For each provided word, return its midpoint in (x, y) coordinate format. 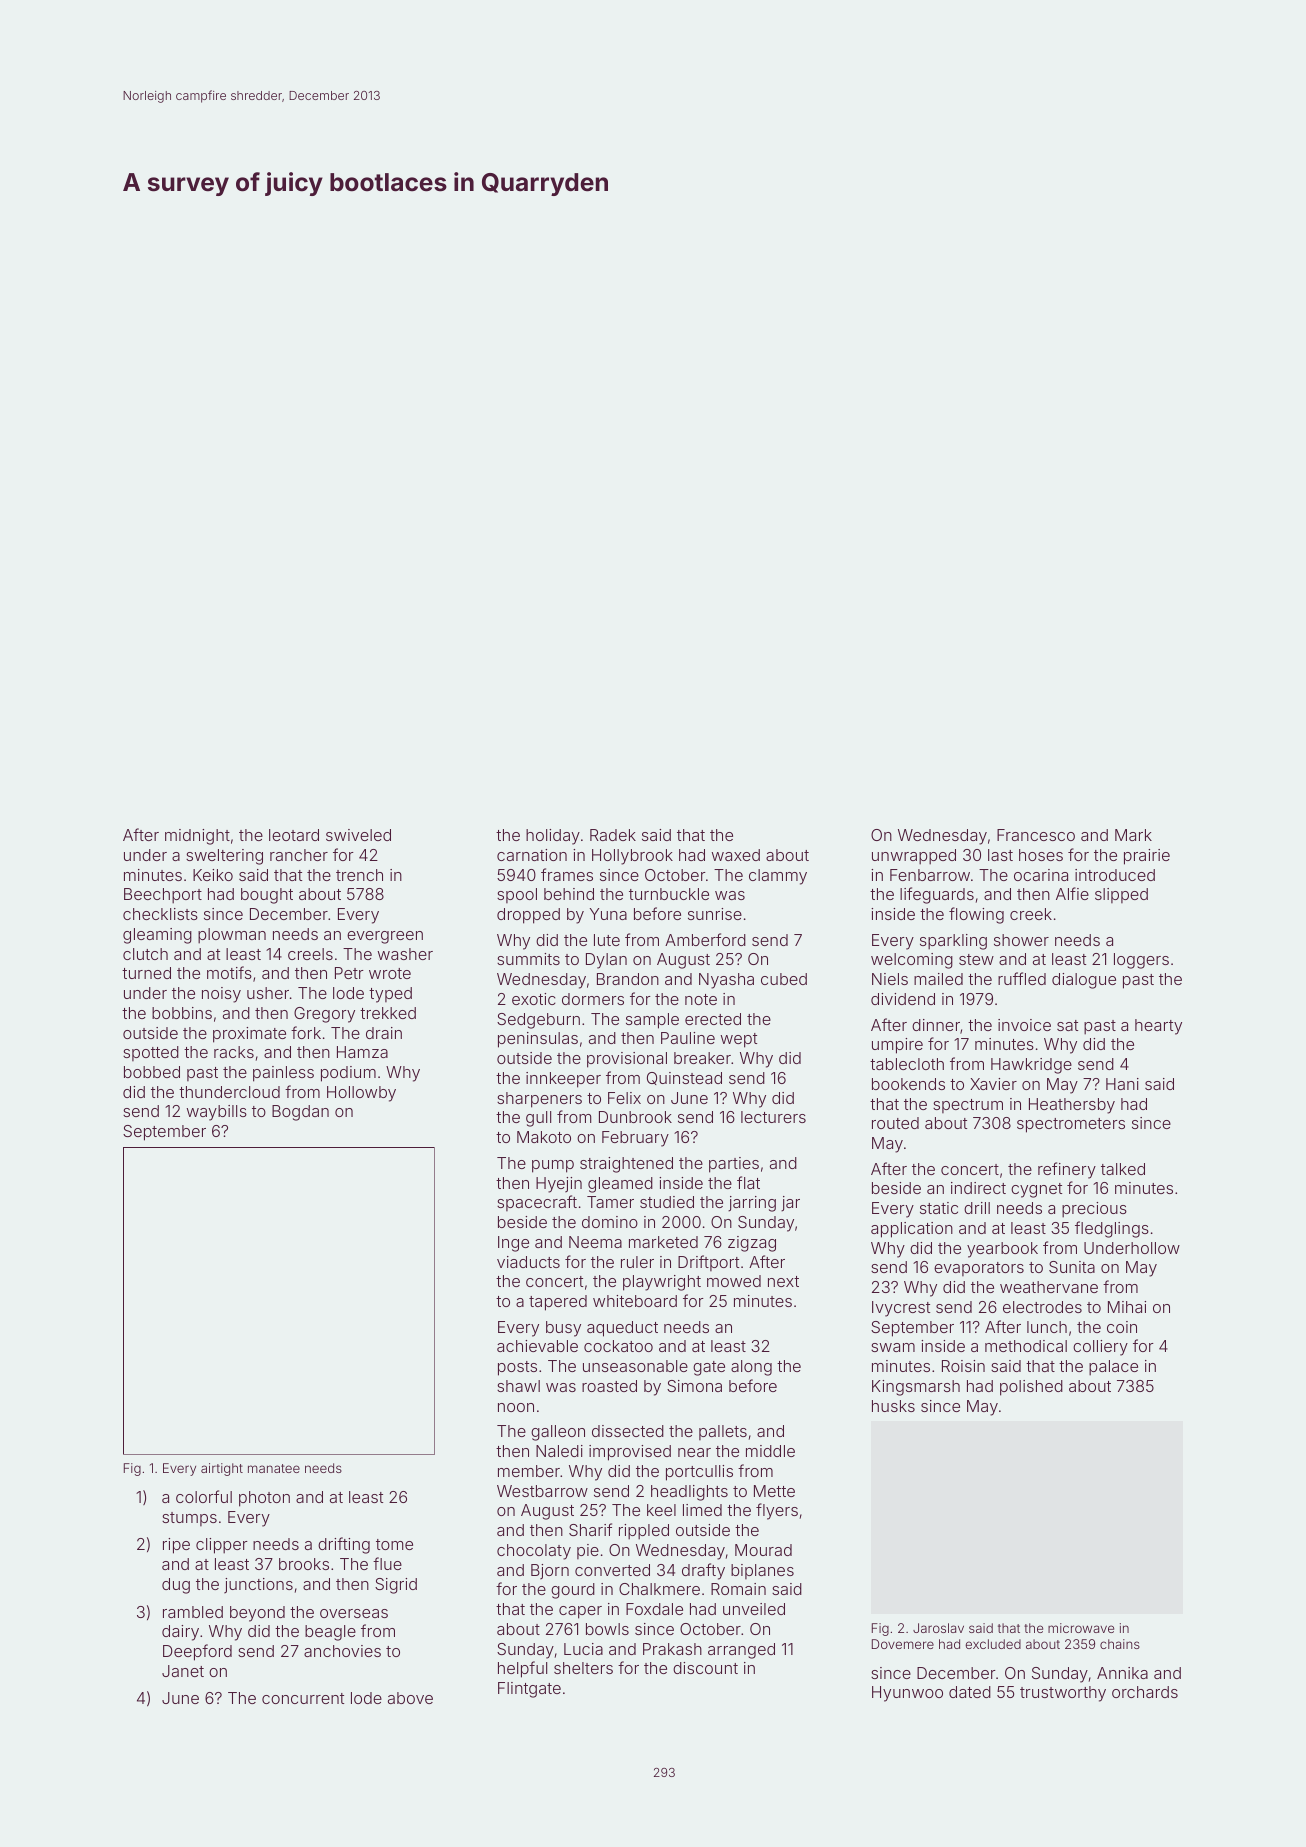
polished (1031, 1388)
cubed (784, 979)
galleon (558, 1433)
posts (517, 1368)
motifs (229, 972)
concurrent (303, 1698)
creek (1031, 914)
